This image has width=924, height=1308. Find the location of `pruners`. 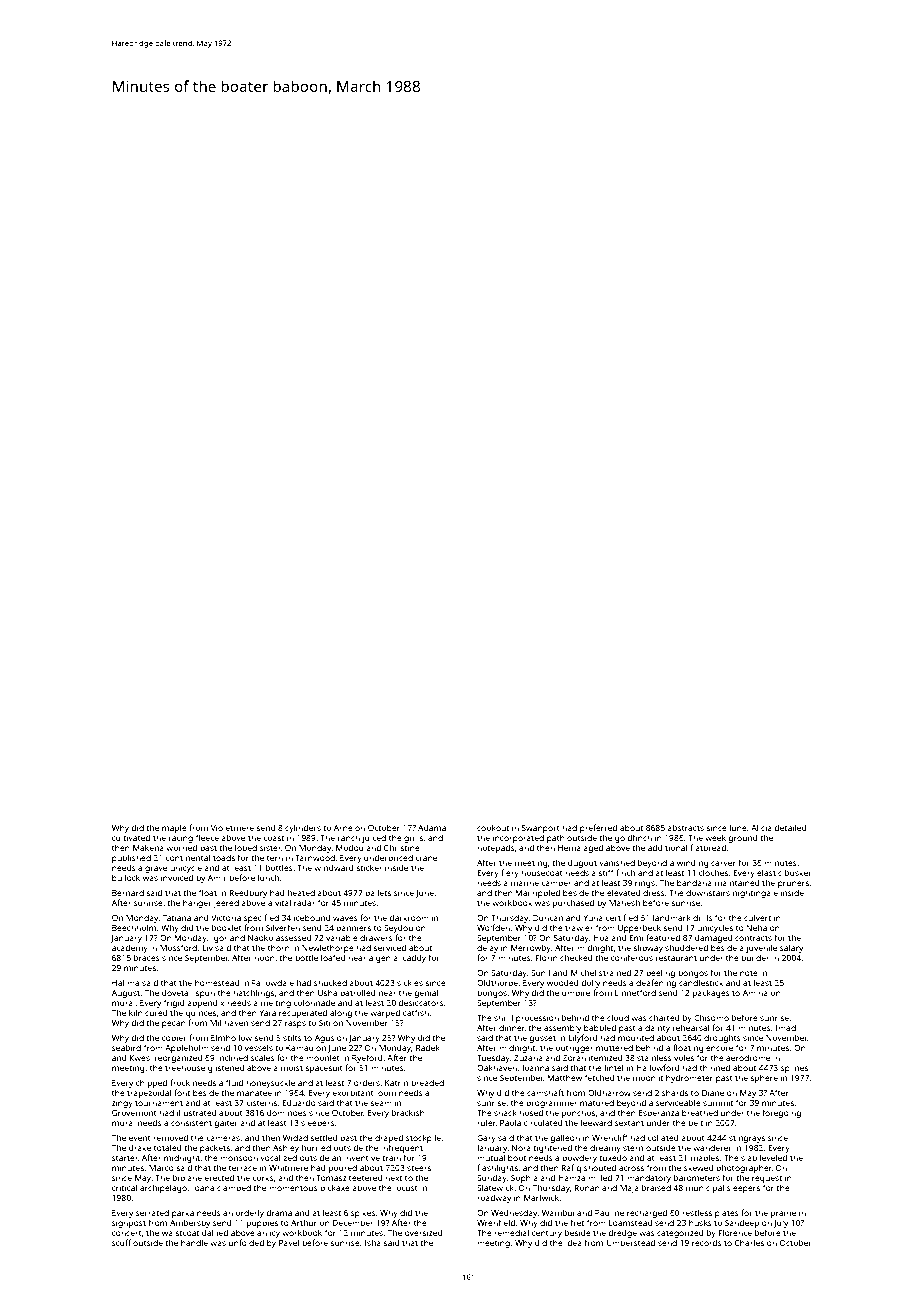

pruners is located at coordinates (793, 884).
